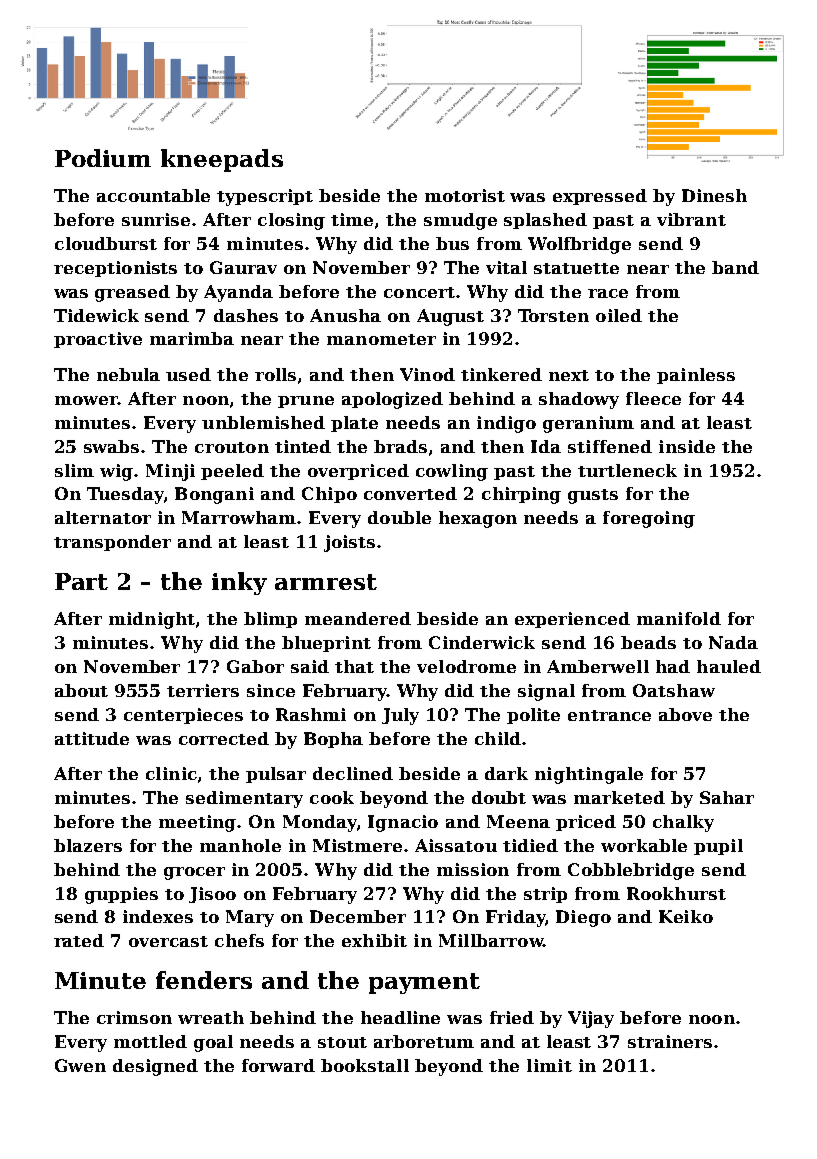 The height and width of the screenshot is (1159, 817). I want to click on motorist, so click(465, 195).
